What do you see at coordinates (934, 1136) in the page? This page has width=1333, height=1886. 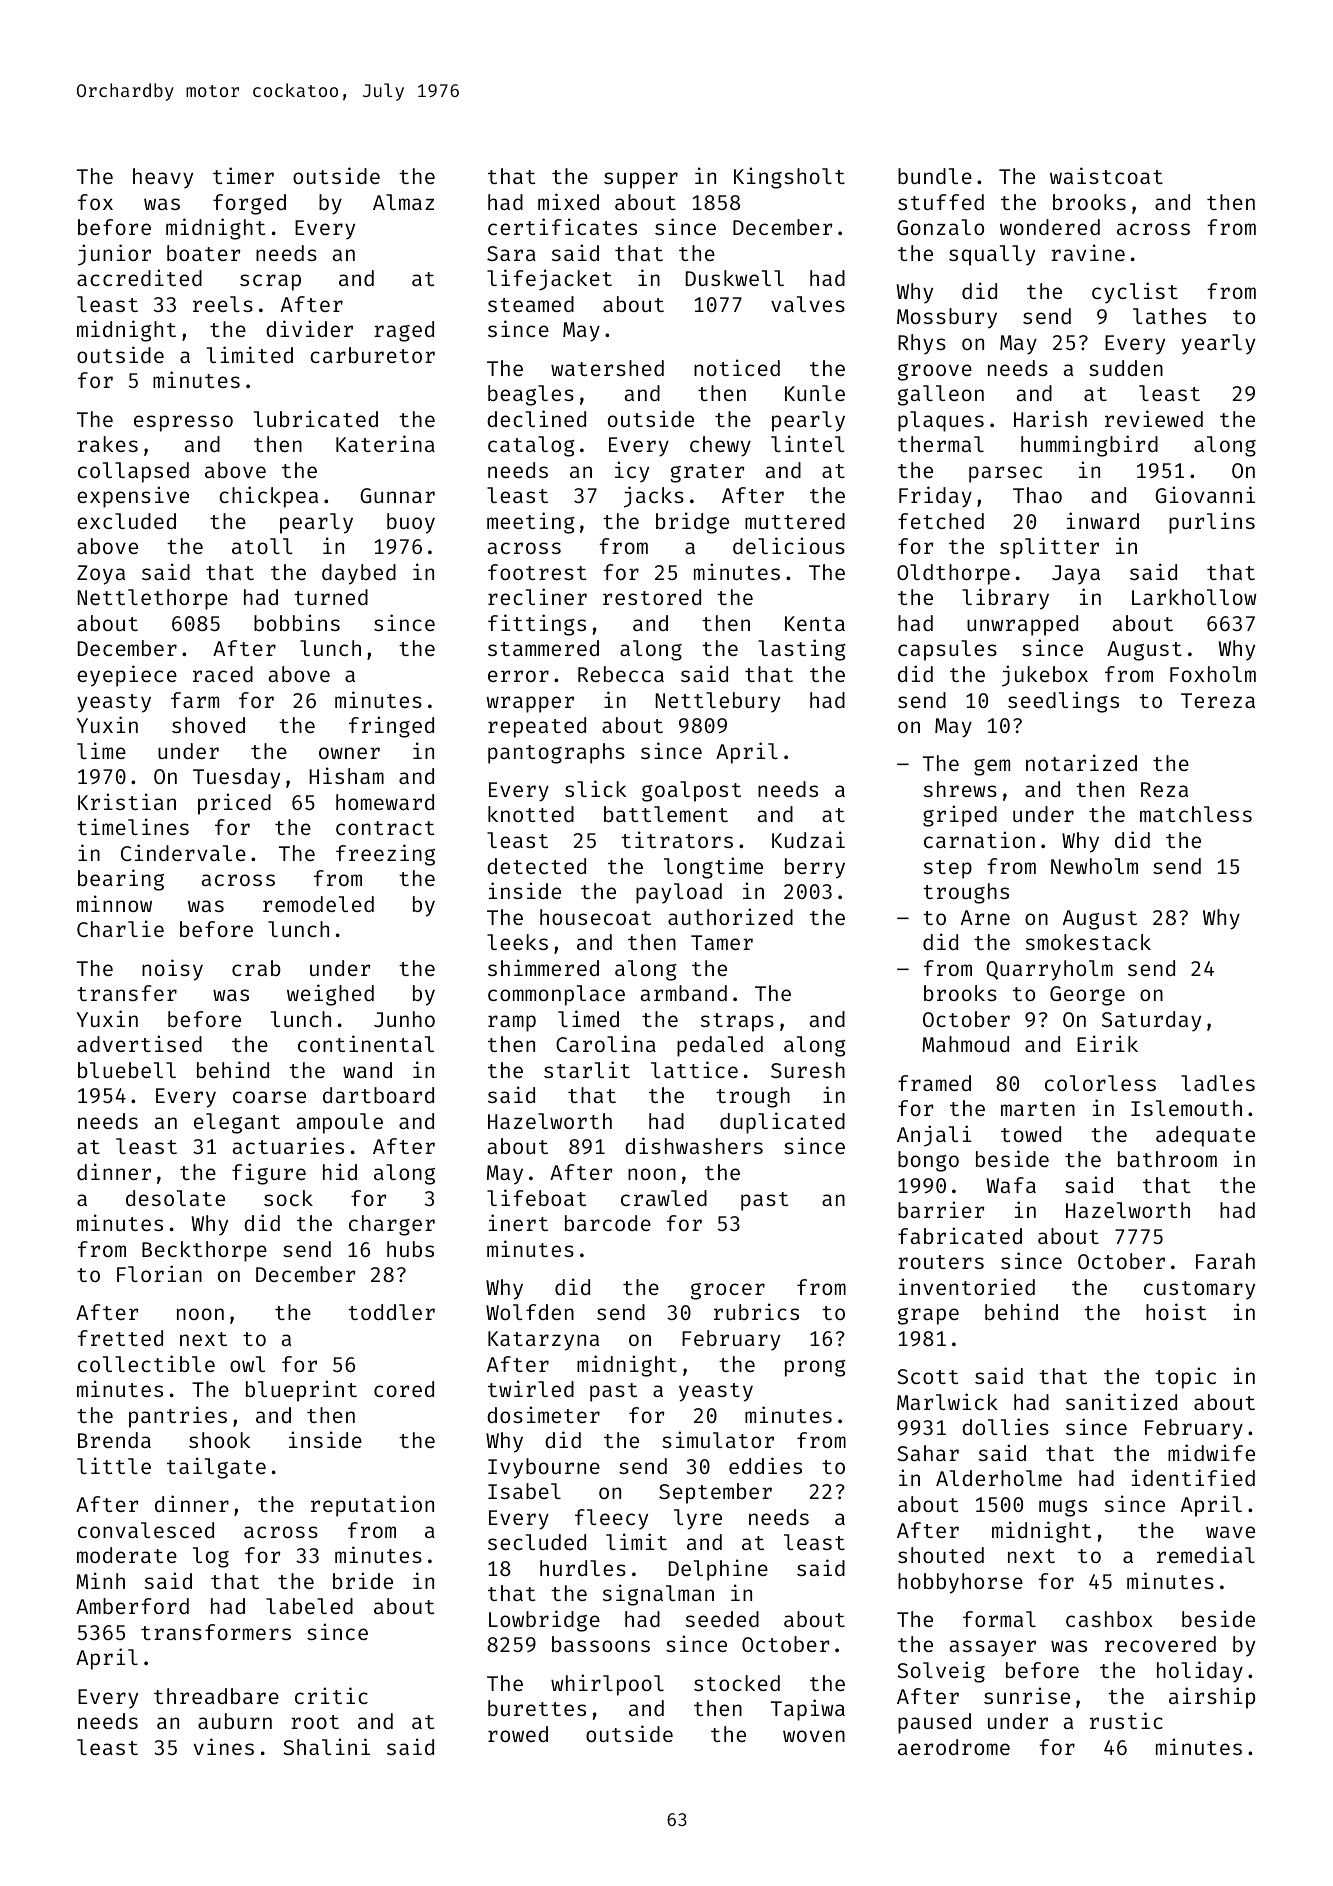 I see `Anjali` at bounding box center [934, 1136].
